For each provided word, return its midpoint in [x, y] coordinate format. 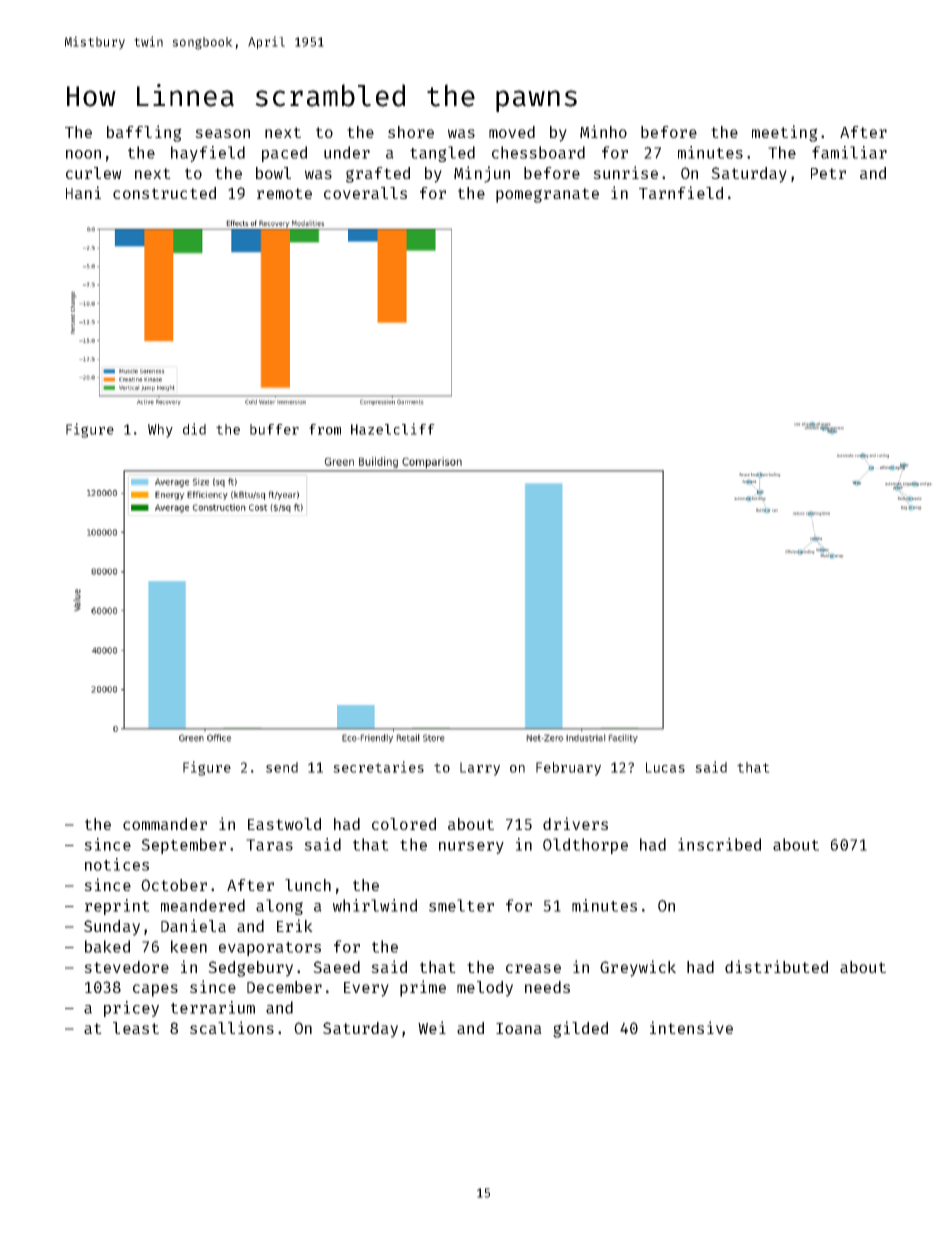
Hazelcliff [393, 429]
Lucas [665, 767]
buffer [274, 429]
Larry [480, 769]
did [194, 429]
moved [512, 132]
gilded [580, 1029]
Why [160, 431]
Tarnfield [681, 192]
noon [83, 154]
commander [165, 824]
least [136, 1028]
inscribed [719, 844]
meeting [785, 133]
